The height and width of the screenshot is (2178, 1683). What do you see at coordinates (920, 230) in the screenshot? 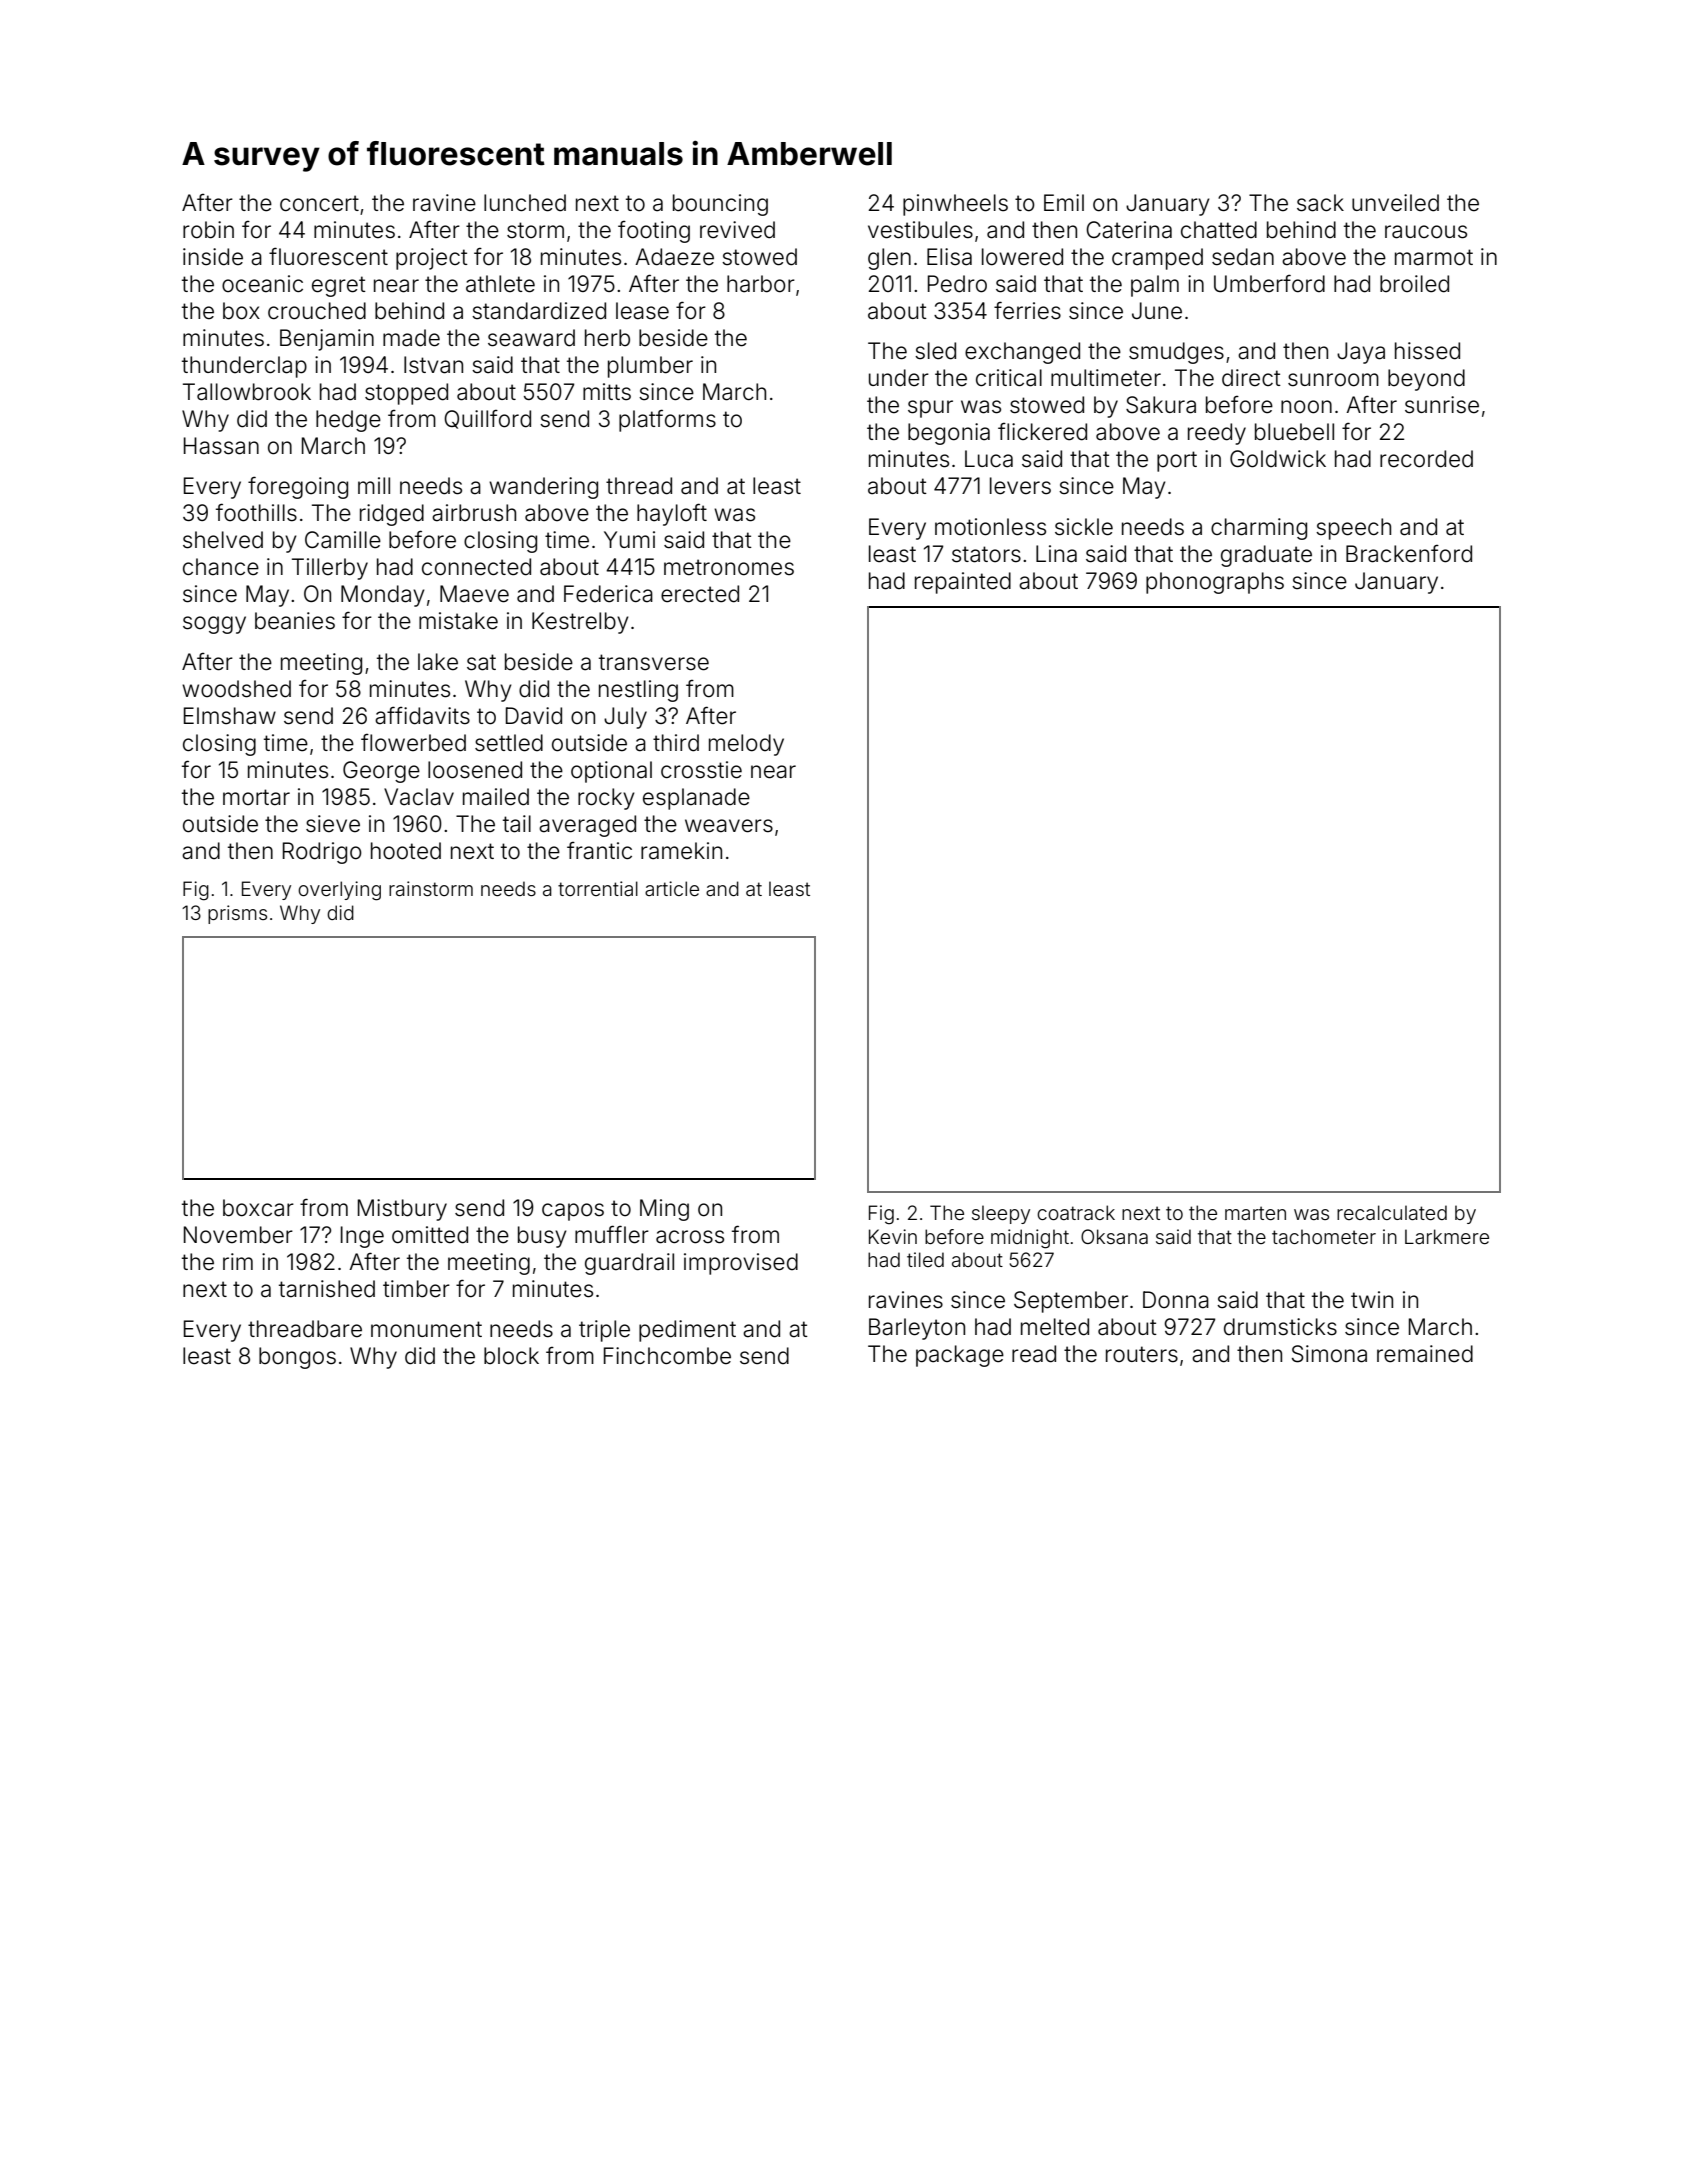
I see `vestibules` at bounding box center [920, 230].
